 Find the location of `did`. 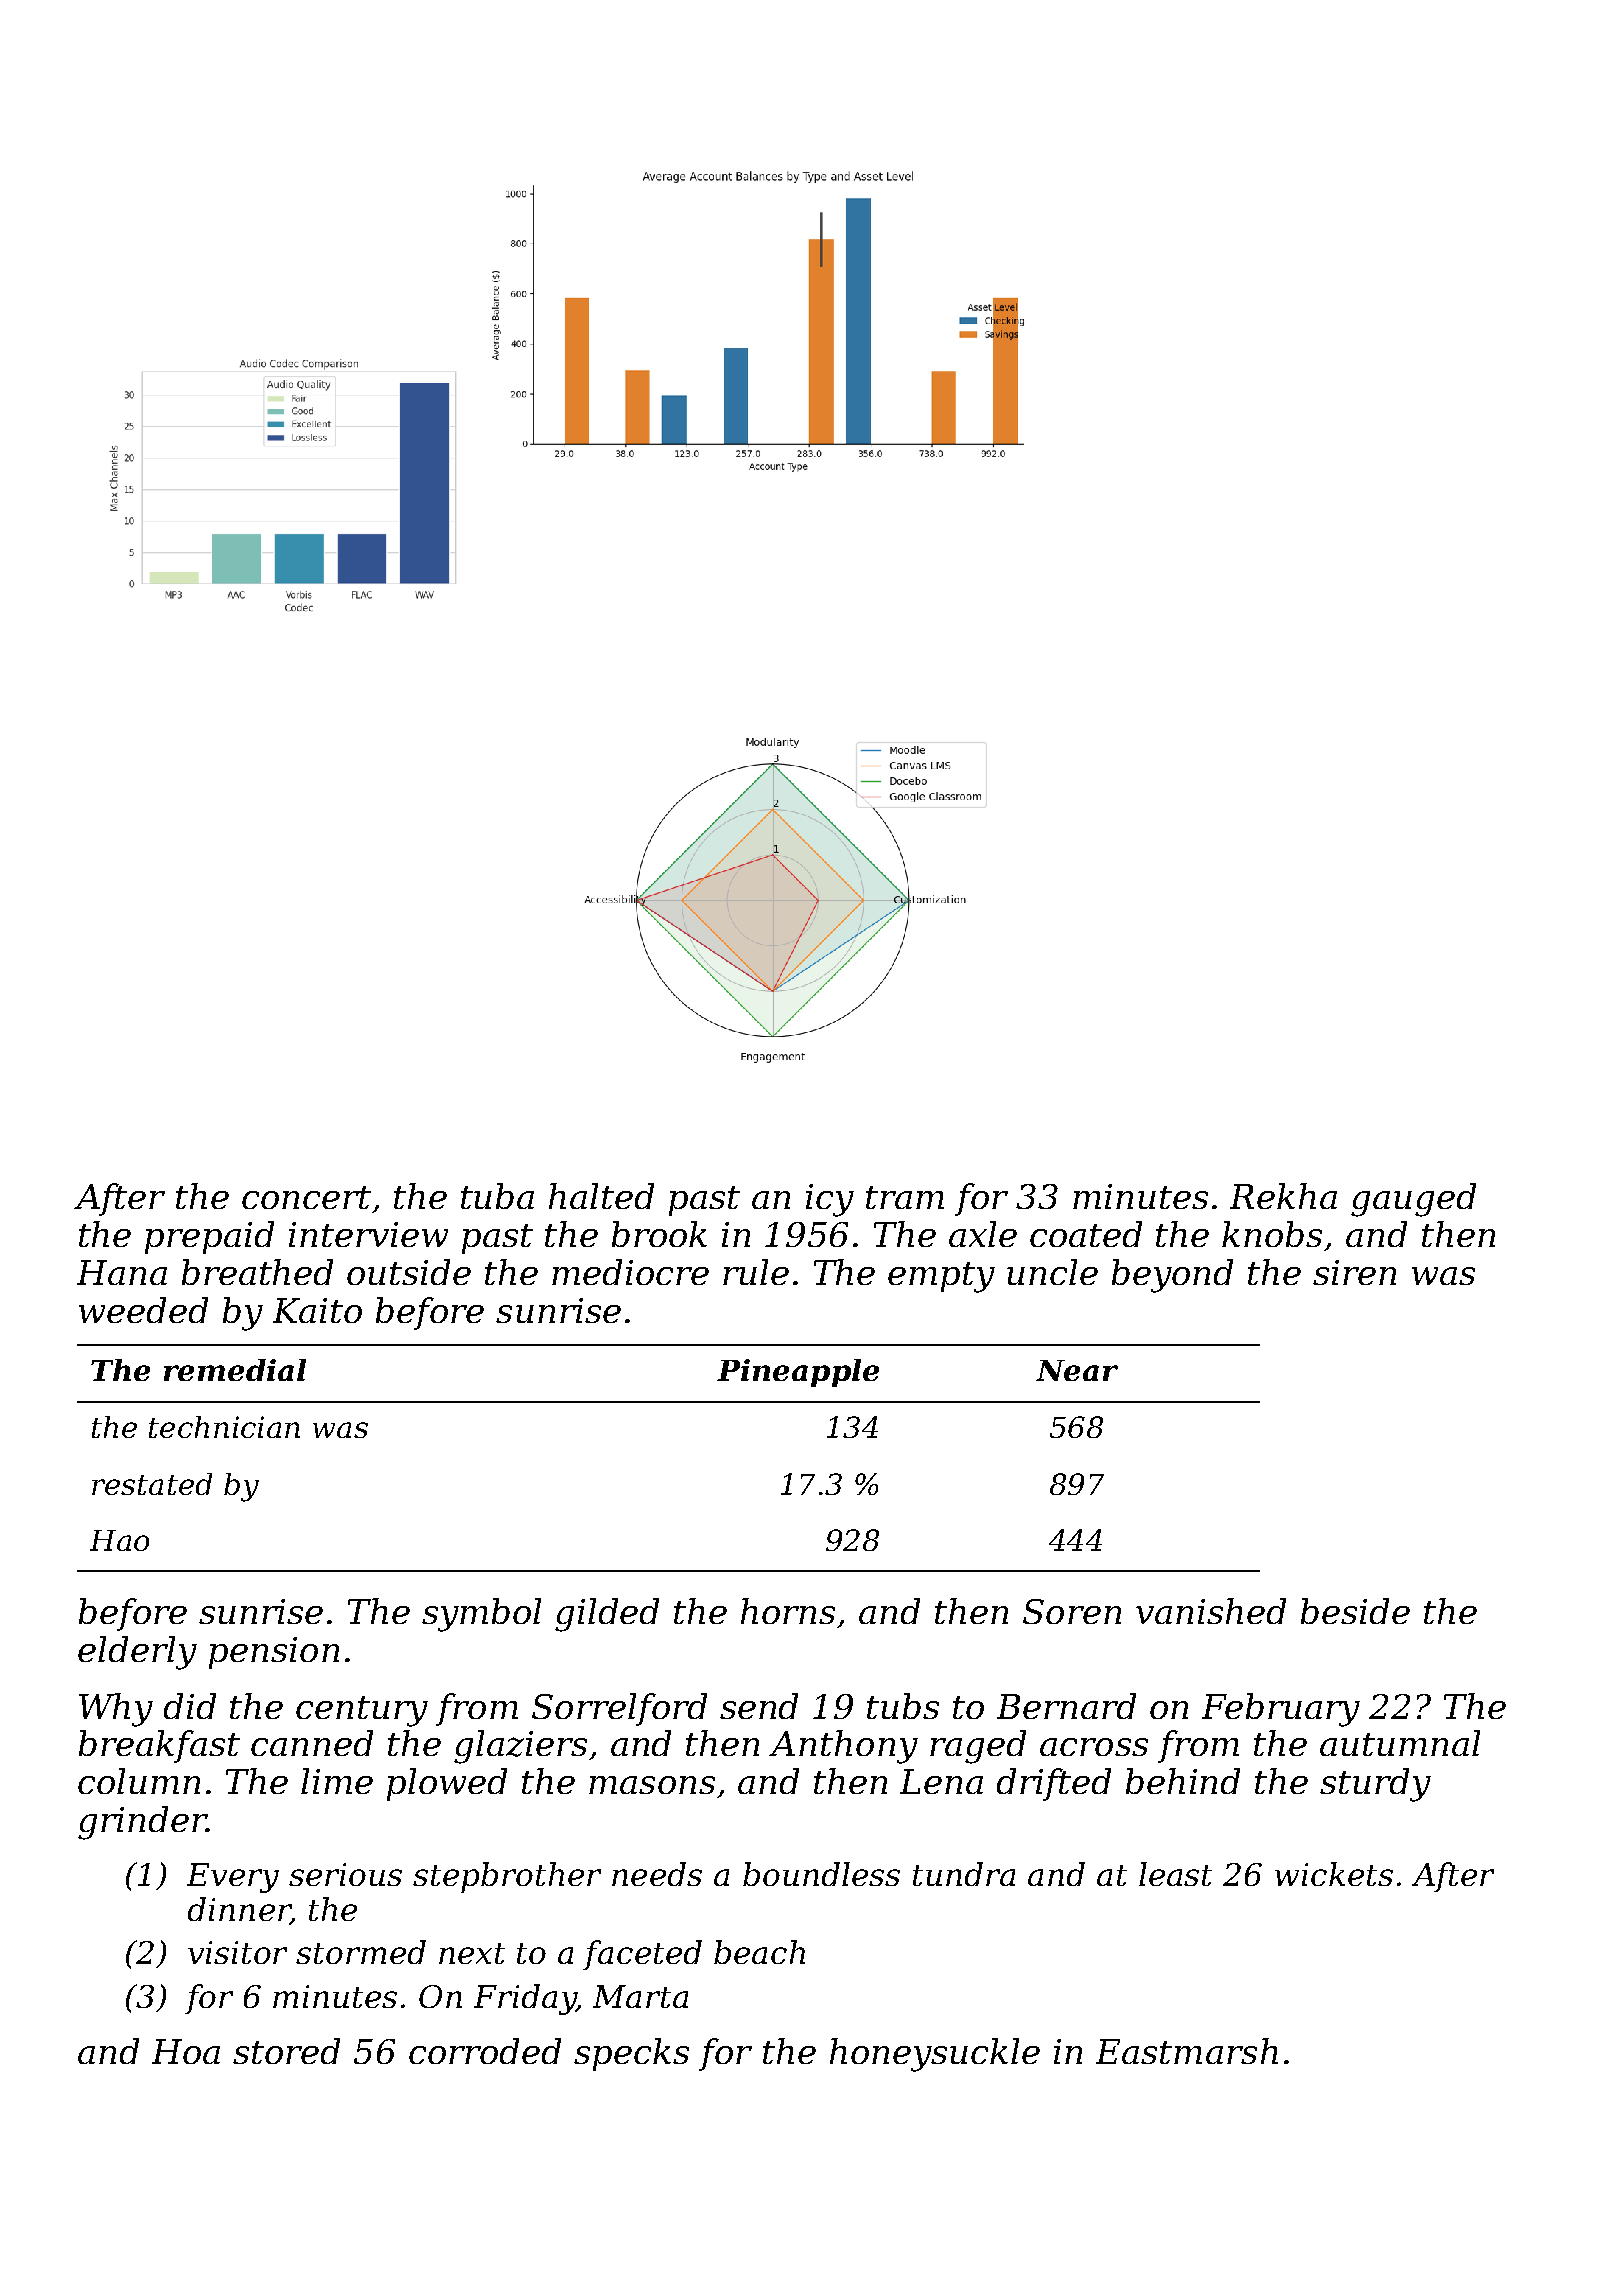

did is located at coordinates (190, 1706).
